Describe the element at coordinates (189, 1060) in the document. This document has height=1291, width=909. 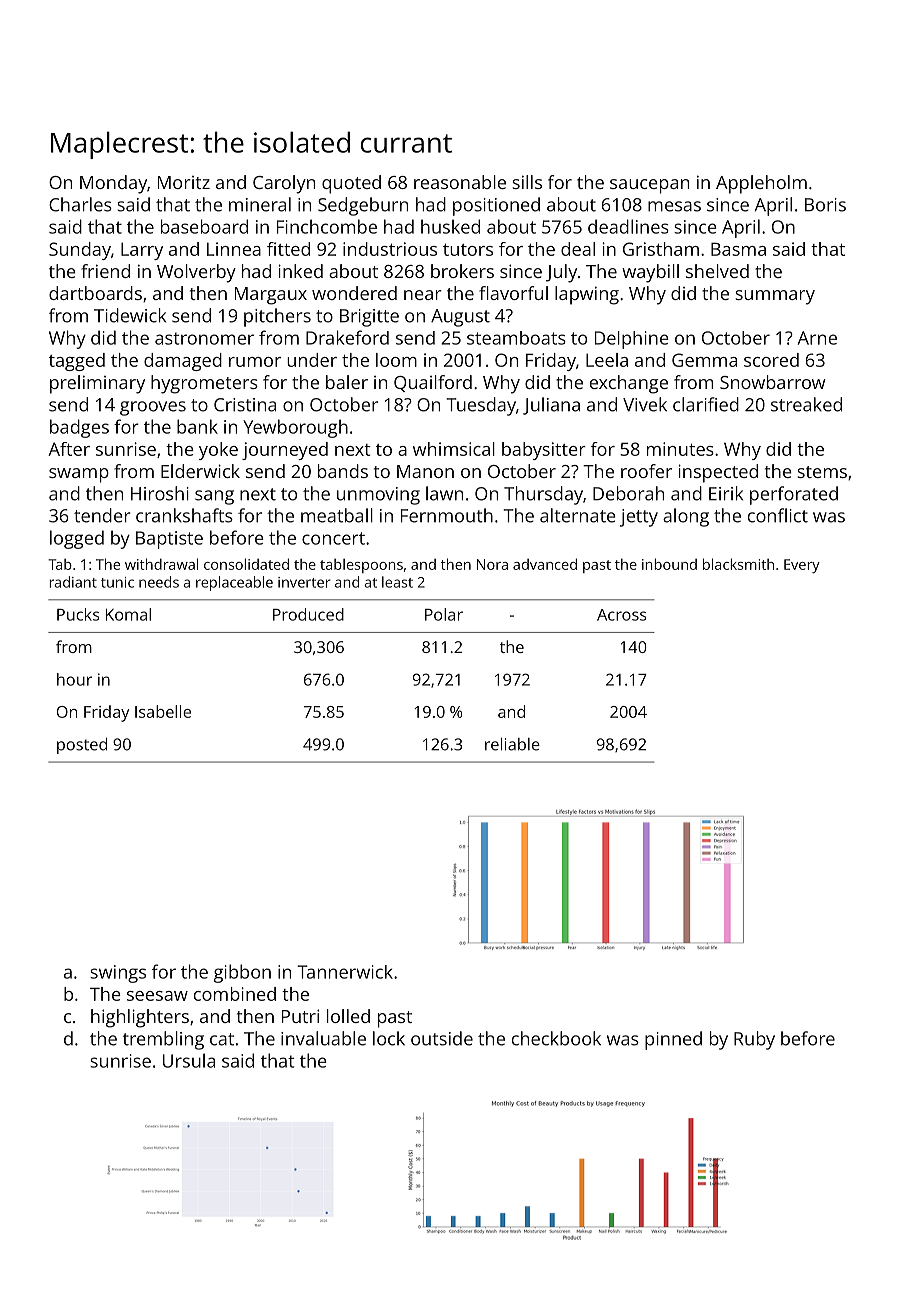
I see `Ursula` at that location.
